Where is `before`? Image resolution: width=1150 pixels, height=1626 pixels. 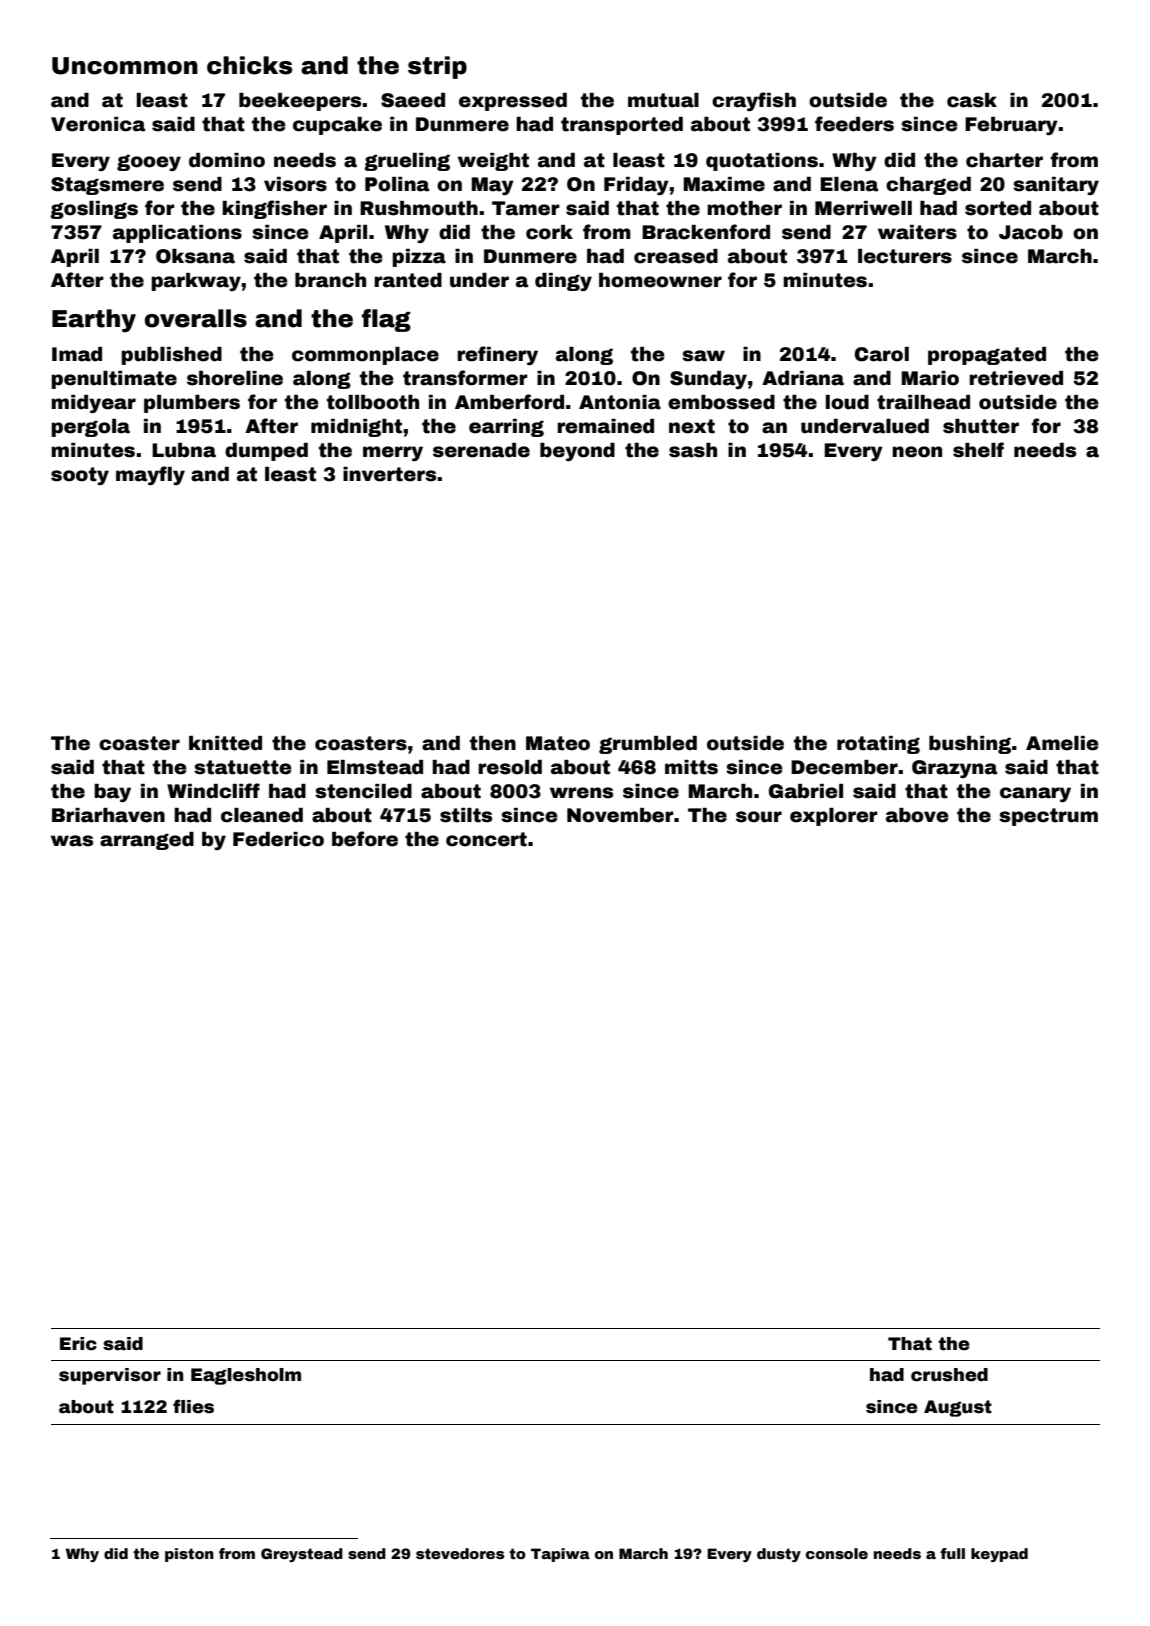 before is located at coordinates (365, 839).
